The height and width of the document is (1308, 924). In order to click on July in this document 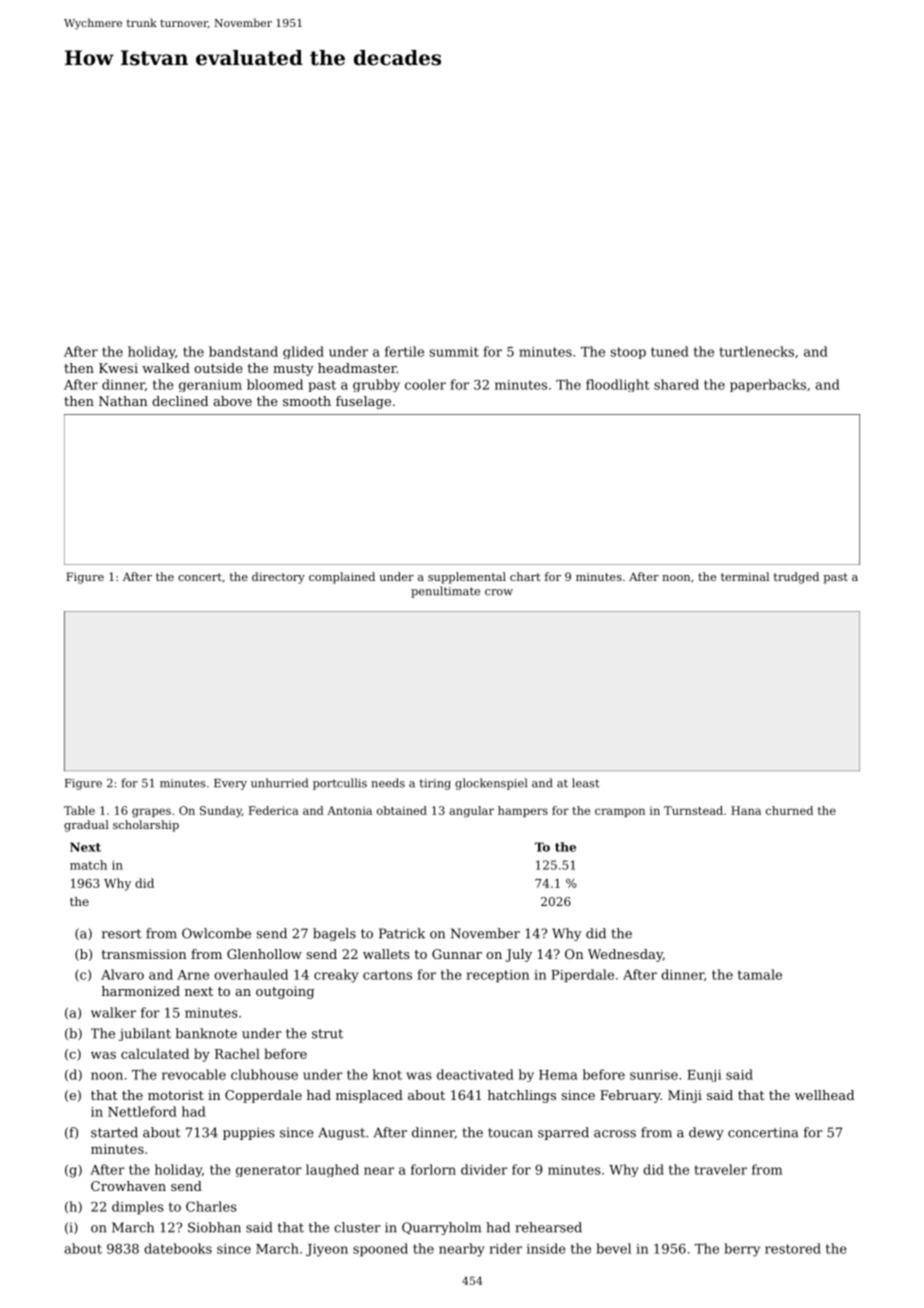, I will do `click(518, 955)`.
